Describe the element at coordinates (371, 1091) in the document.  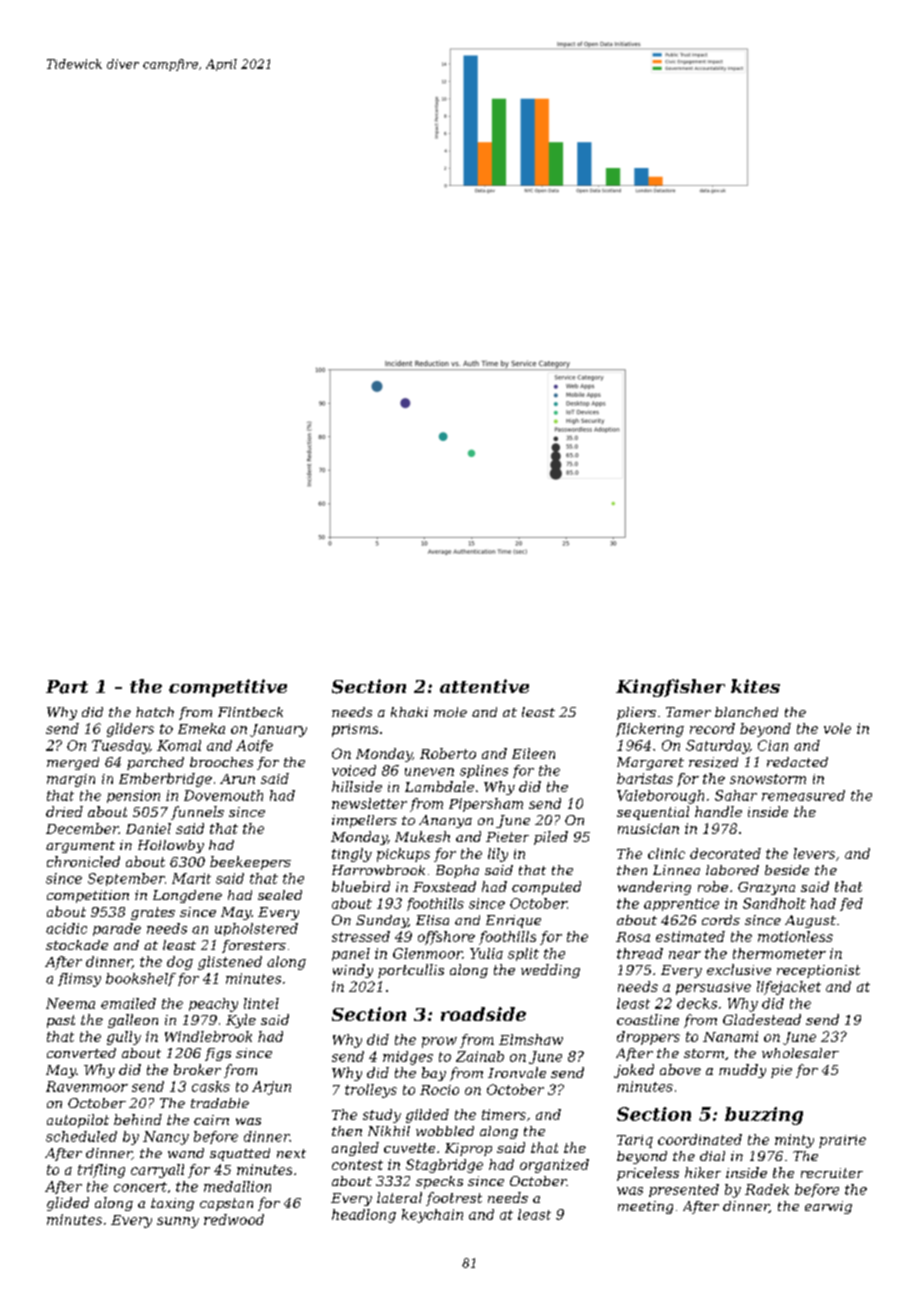
I see `trolleys` at that location.
